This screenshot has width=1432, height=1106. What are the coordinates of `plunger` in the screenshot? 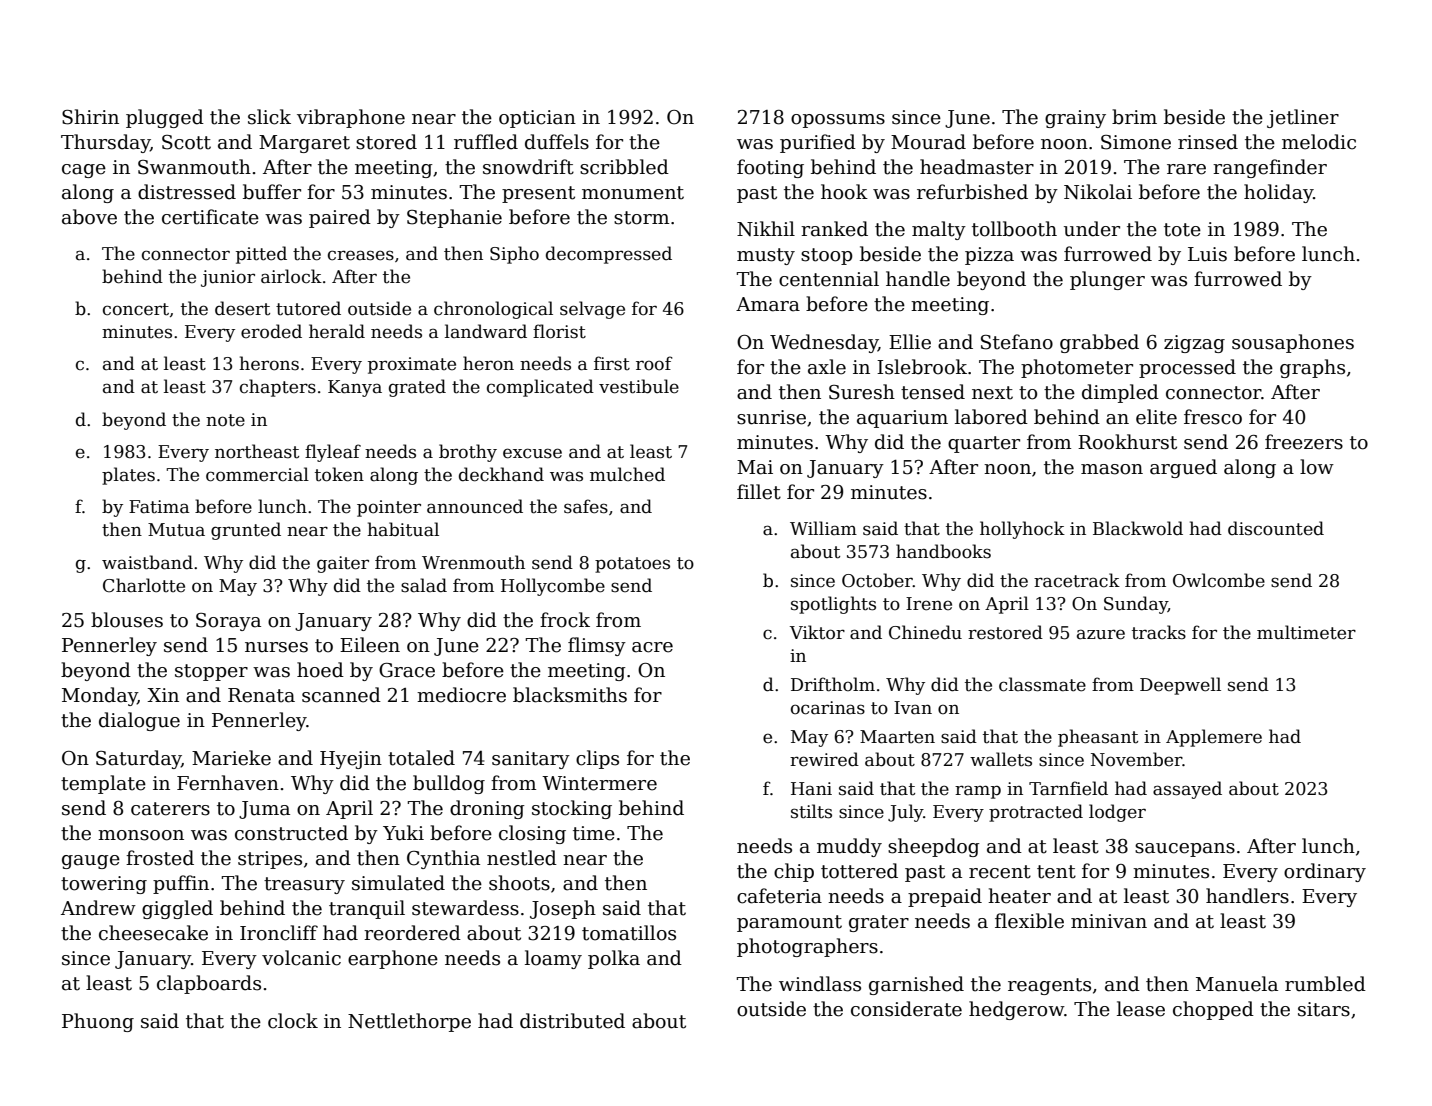 It's located at (1107, 280).
